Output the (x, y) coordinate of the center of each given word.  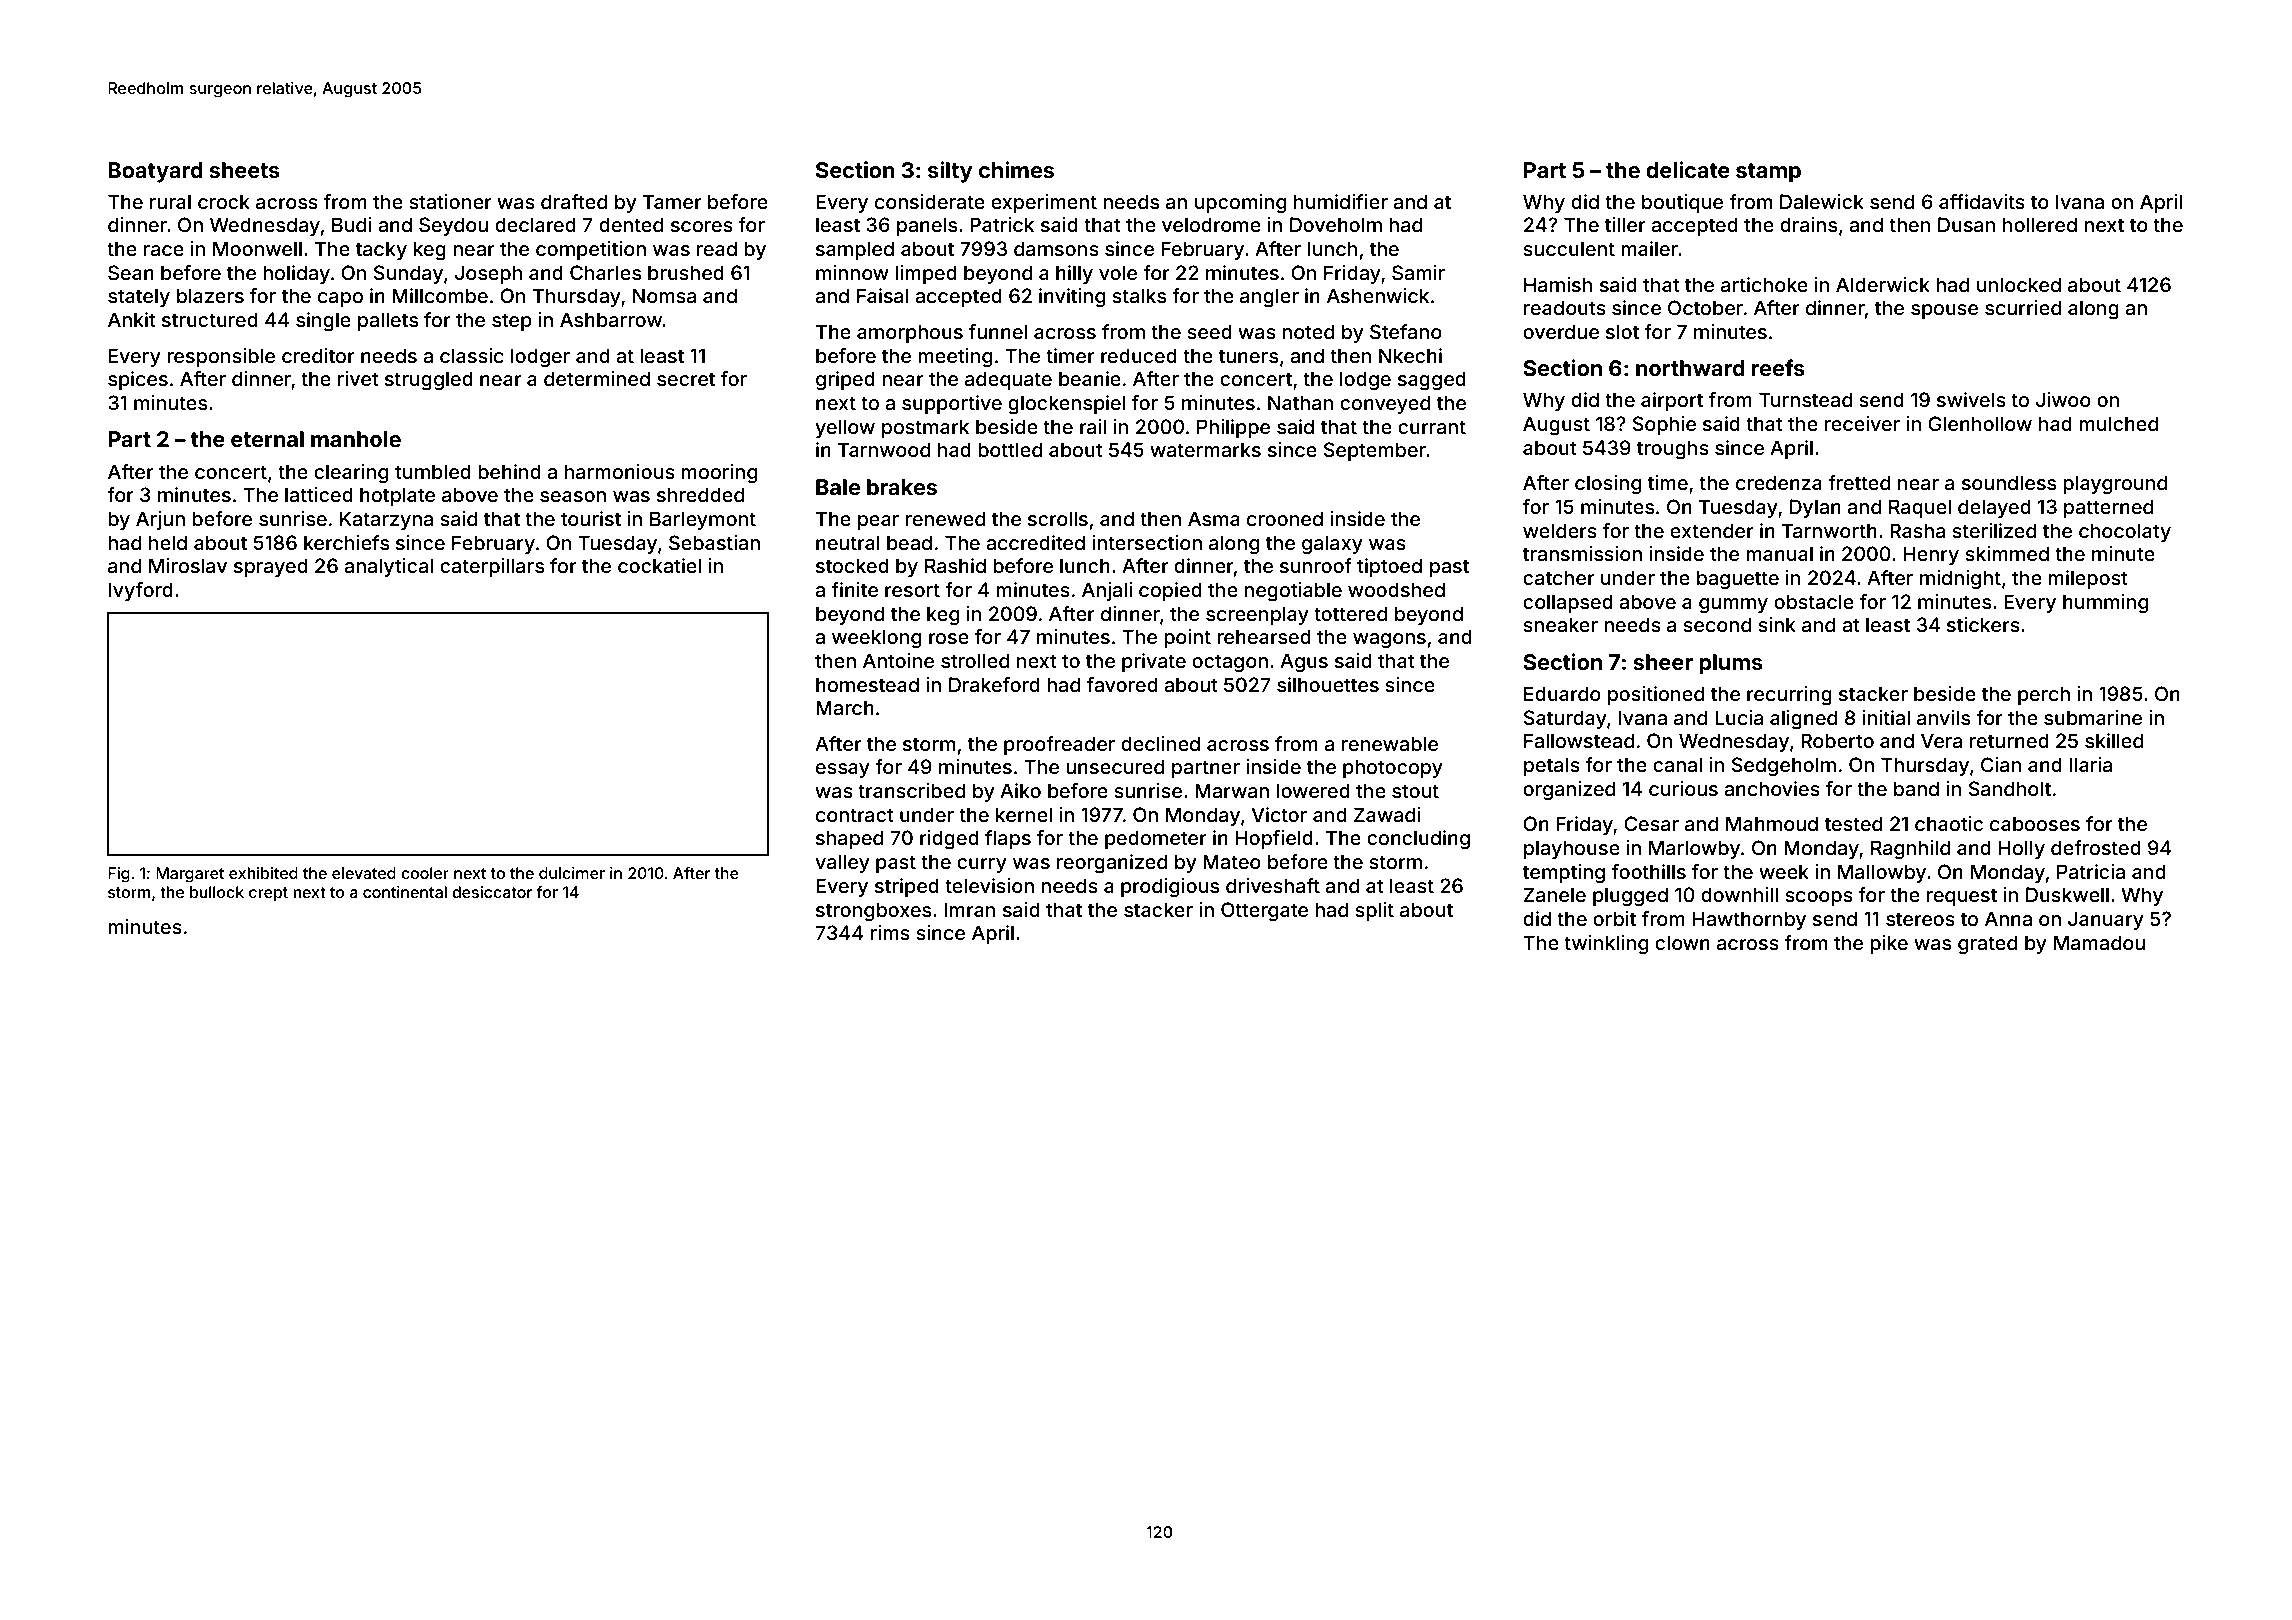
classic (472, 355)
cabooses (2035, 823)
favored (1122, 684)
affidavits (1982, 201)
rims (890, 932)
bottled (1010, 449)
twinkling (1606, 945)
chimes (1016, 169)
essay (843, 770)
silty (950, 172)
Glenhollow (1980, 423)
